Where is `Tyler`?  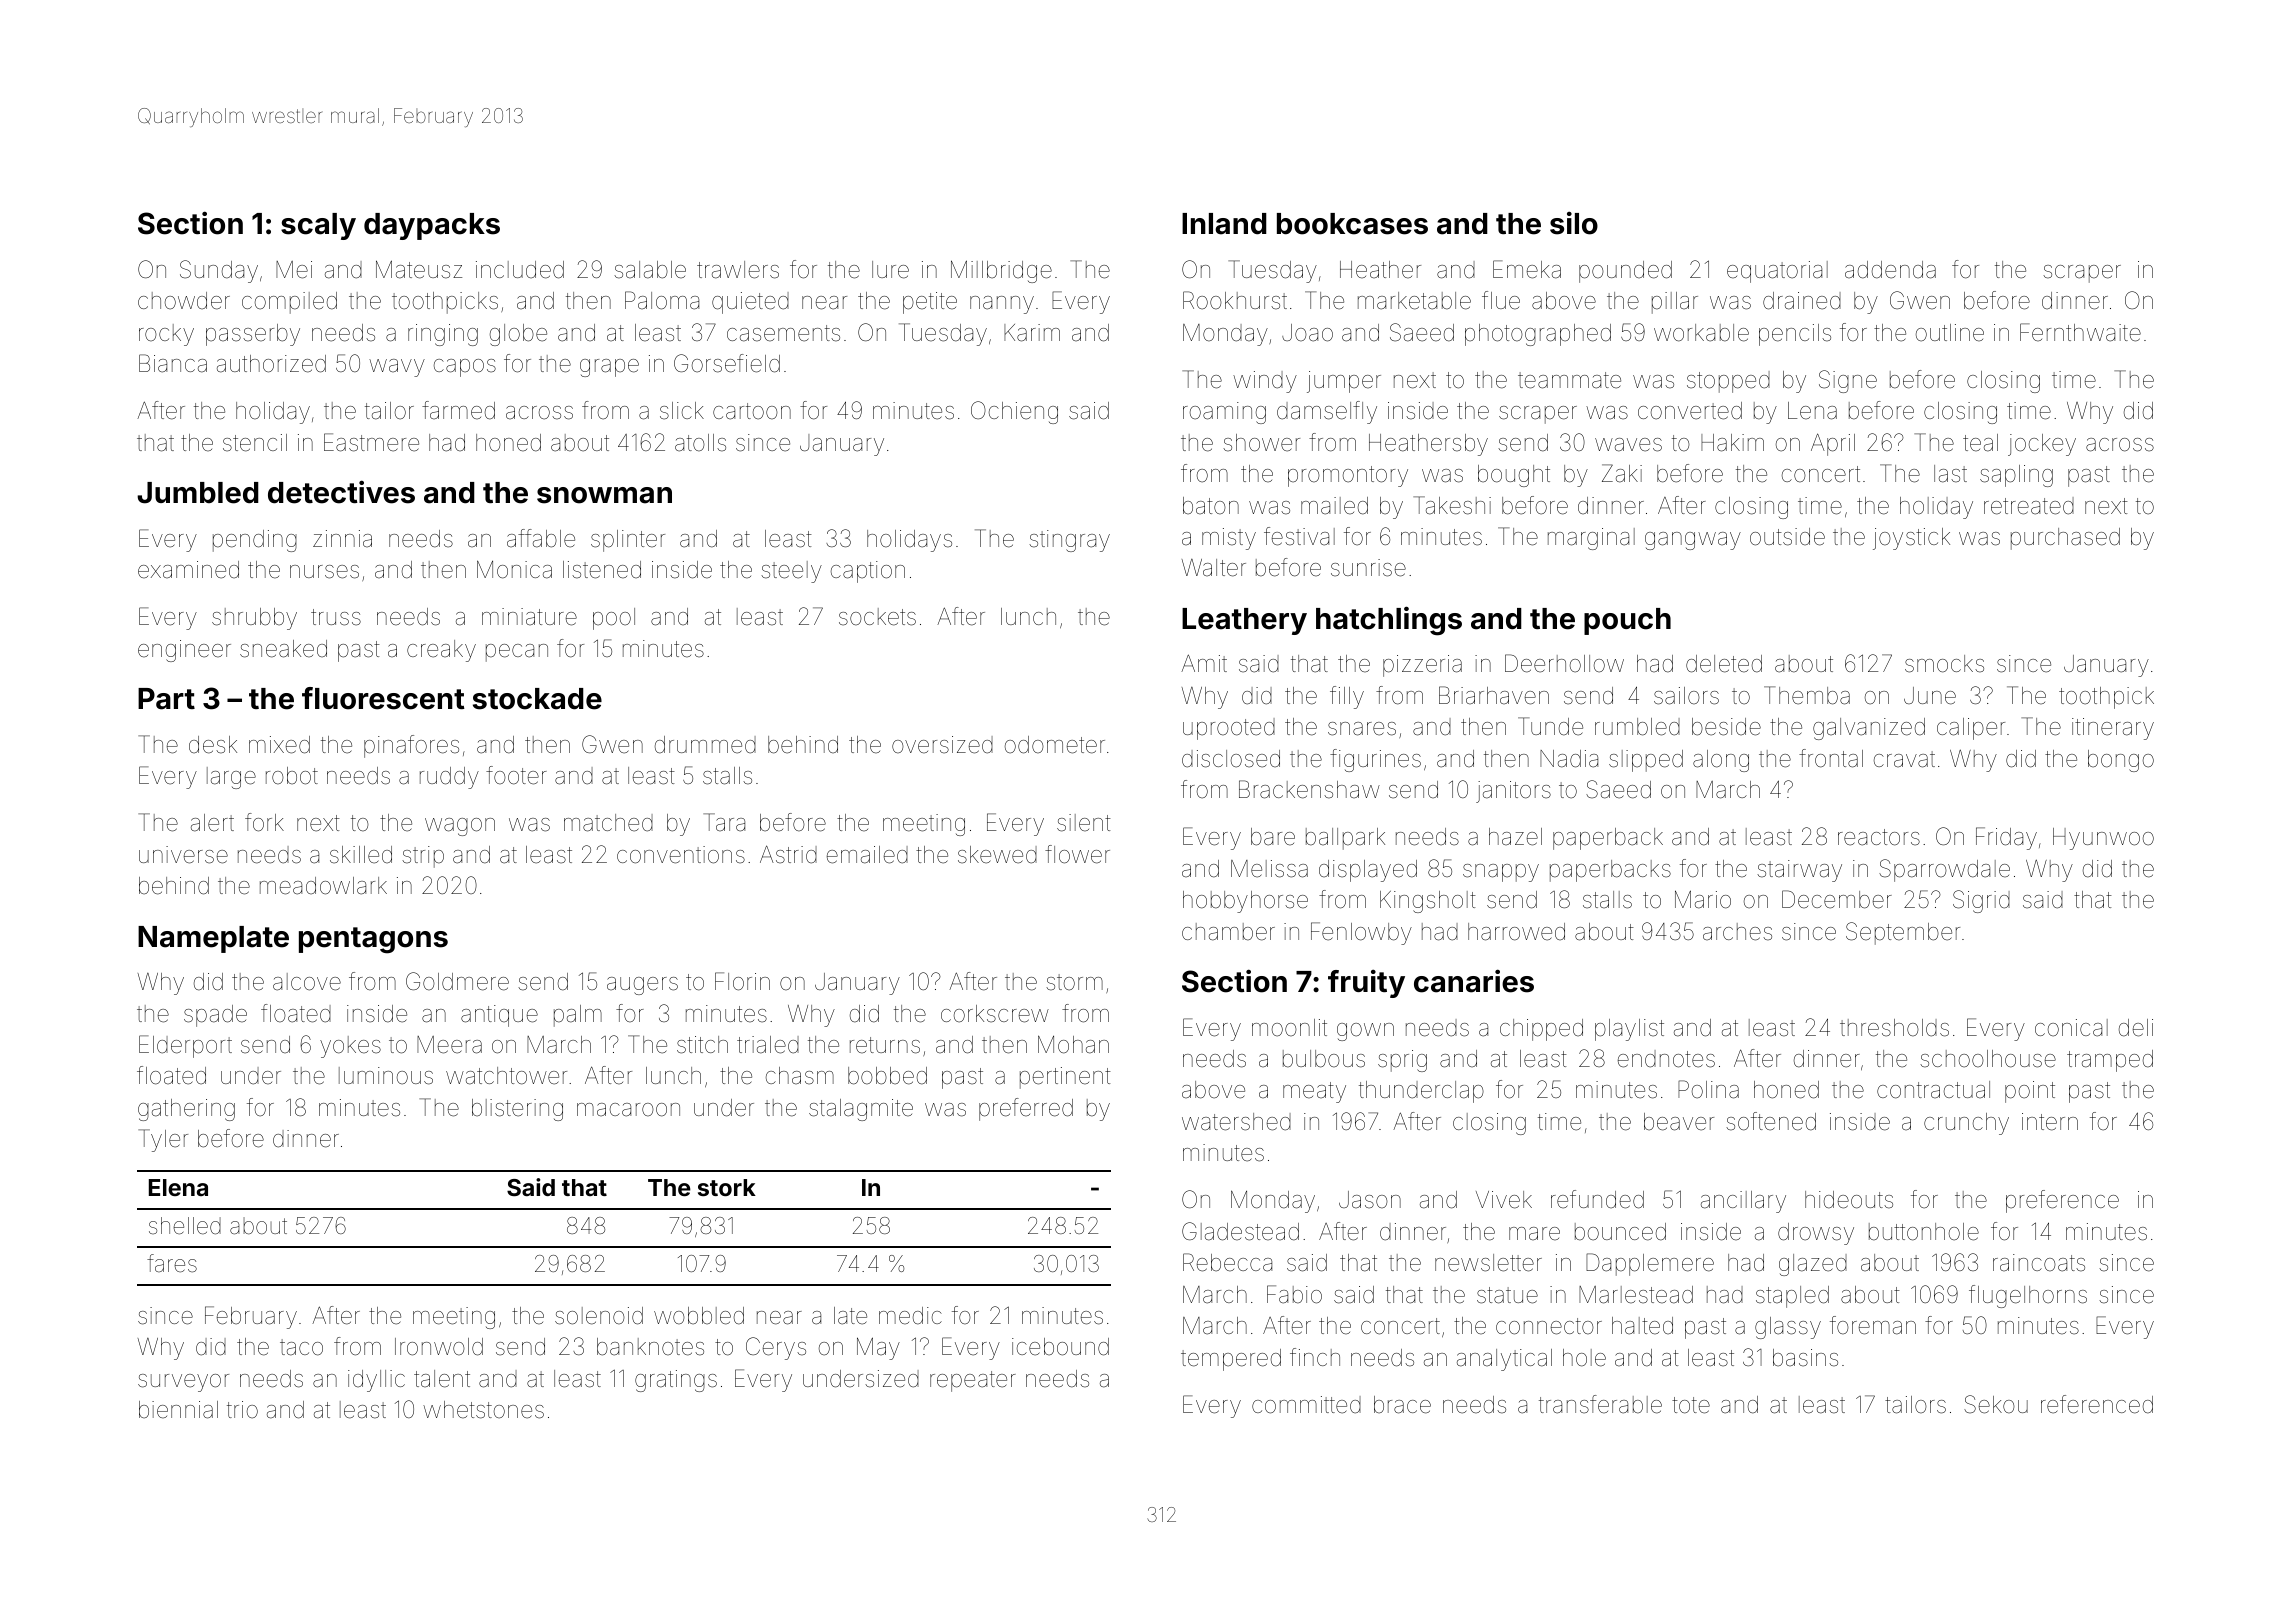 Tyler is located at coordinates (163, 1140).
